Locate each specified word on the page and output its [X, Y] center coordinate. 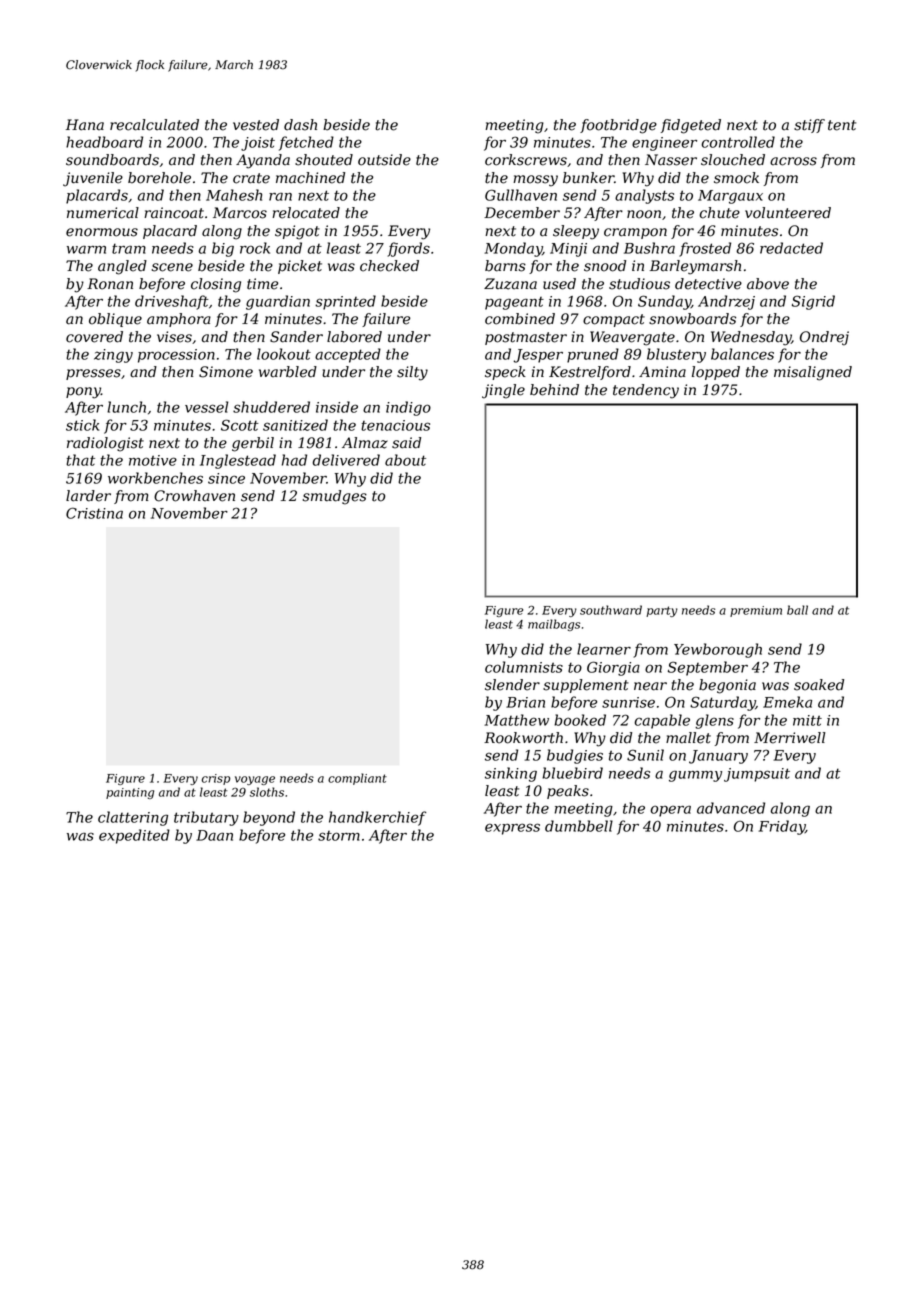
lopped [716, 373]
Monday [513, 249]
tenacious [395, 425]
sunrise [628, 702]
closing [216, 285]
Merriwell [790, 738]
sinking [511, 774]
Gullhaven [521, 195]
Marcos [240, 213]
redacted [791, 248]
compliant [357, 779]
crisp [216, 779]
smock [736, 178]
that [80, 460]
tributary [206, 818]
